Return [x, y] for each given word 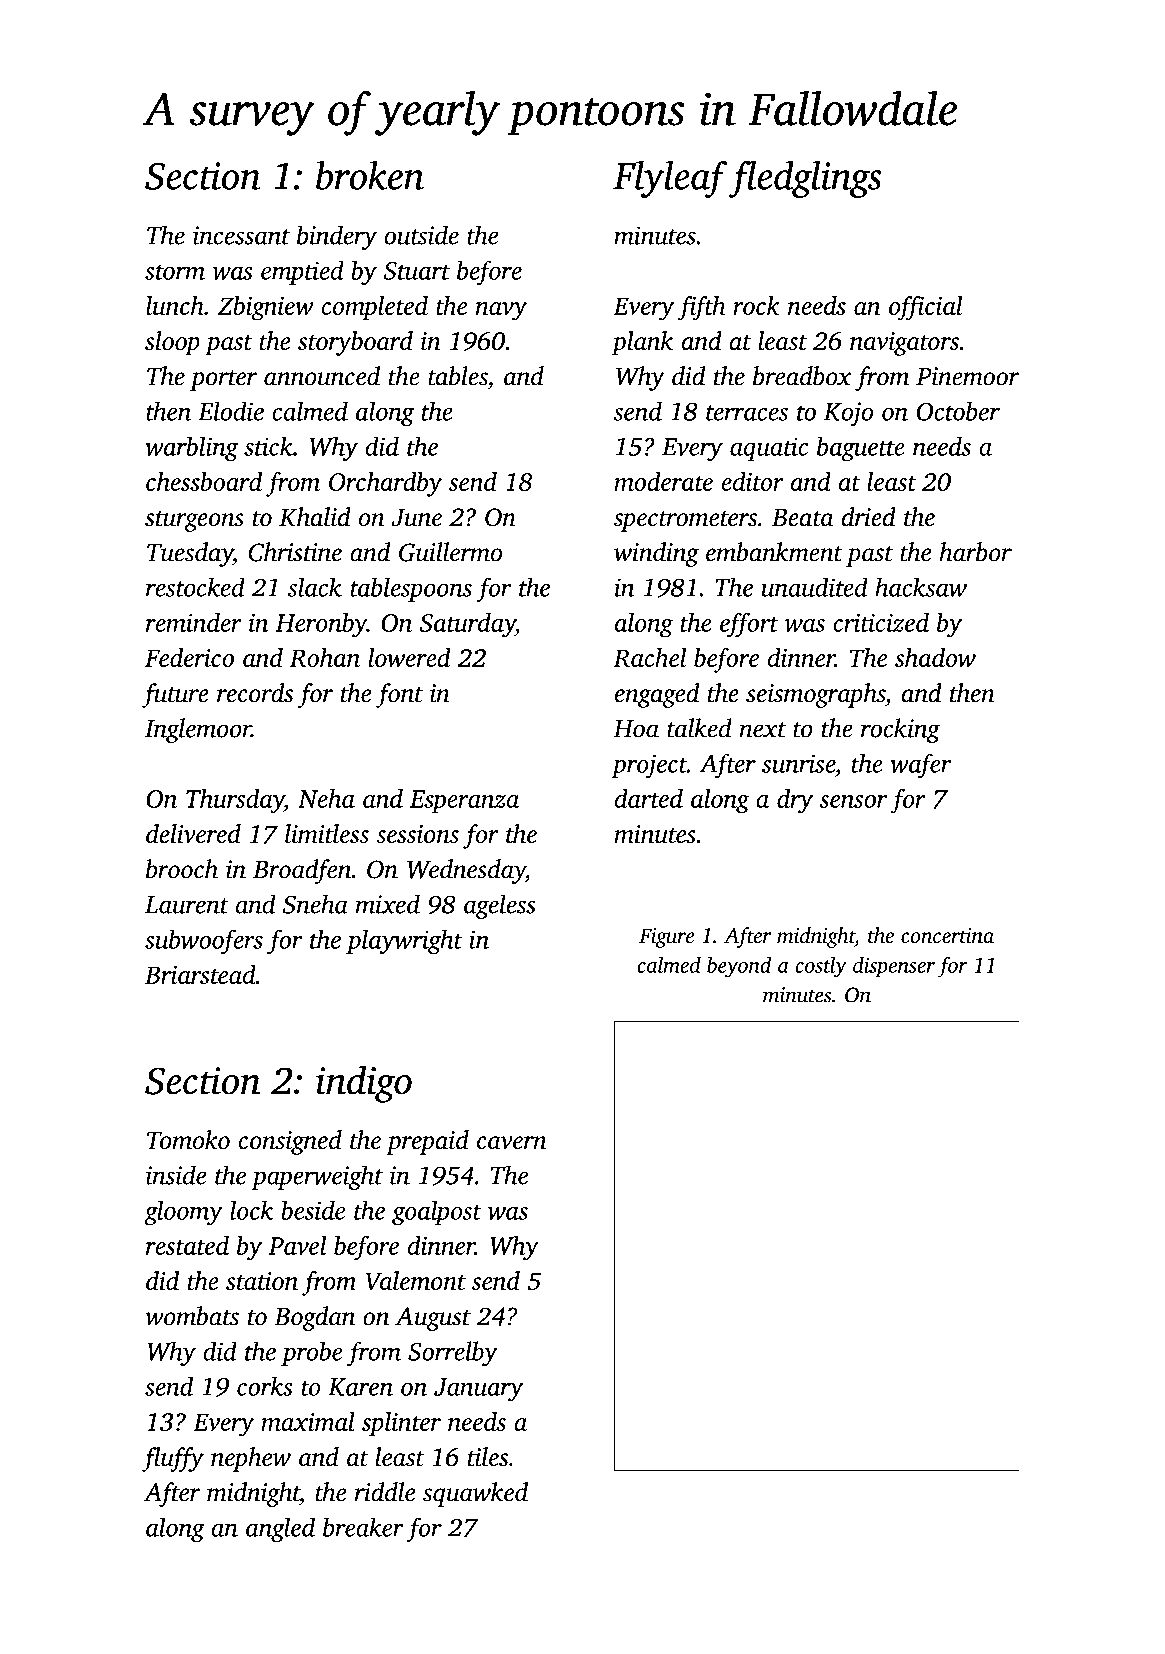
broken [370, 175]
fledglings [805, 179]
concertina [947, 935]
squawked [475, 1494]
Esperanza [464, 801]
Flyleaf [670, 179]
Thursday [235, 801]
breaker [363, 1527]
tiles [488, 1457]
